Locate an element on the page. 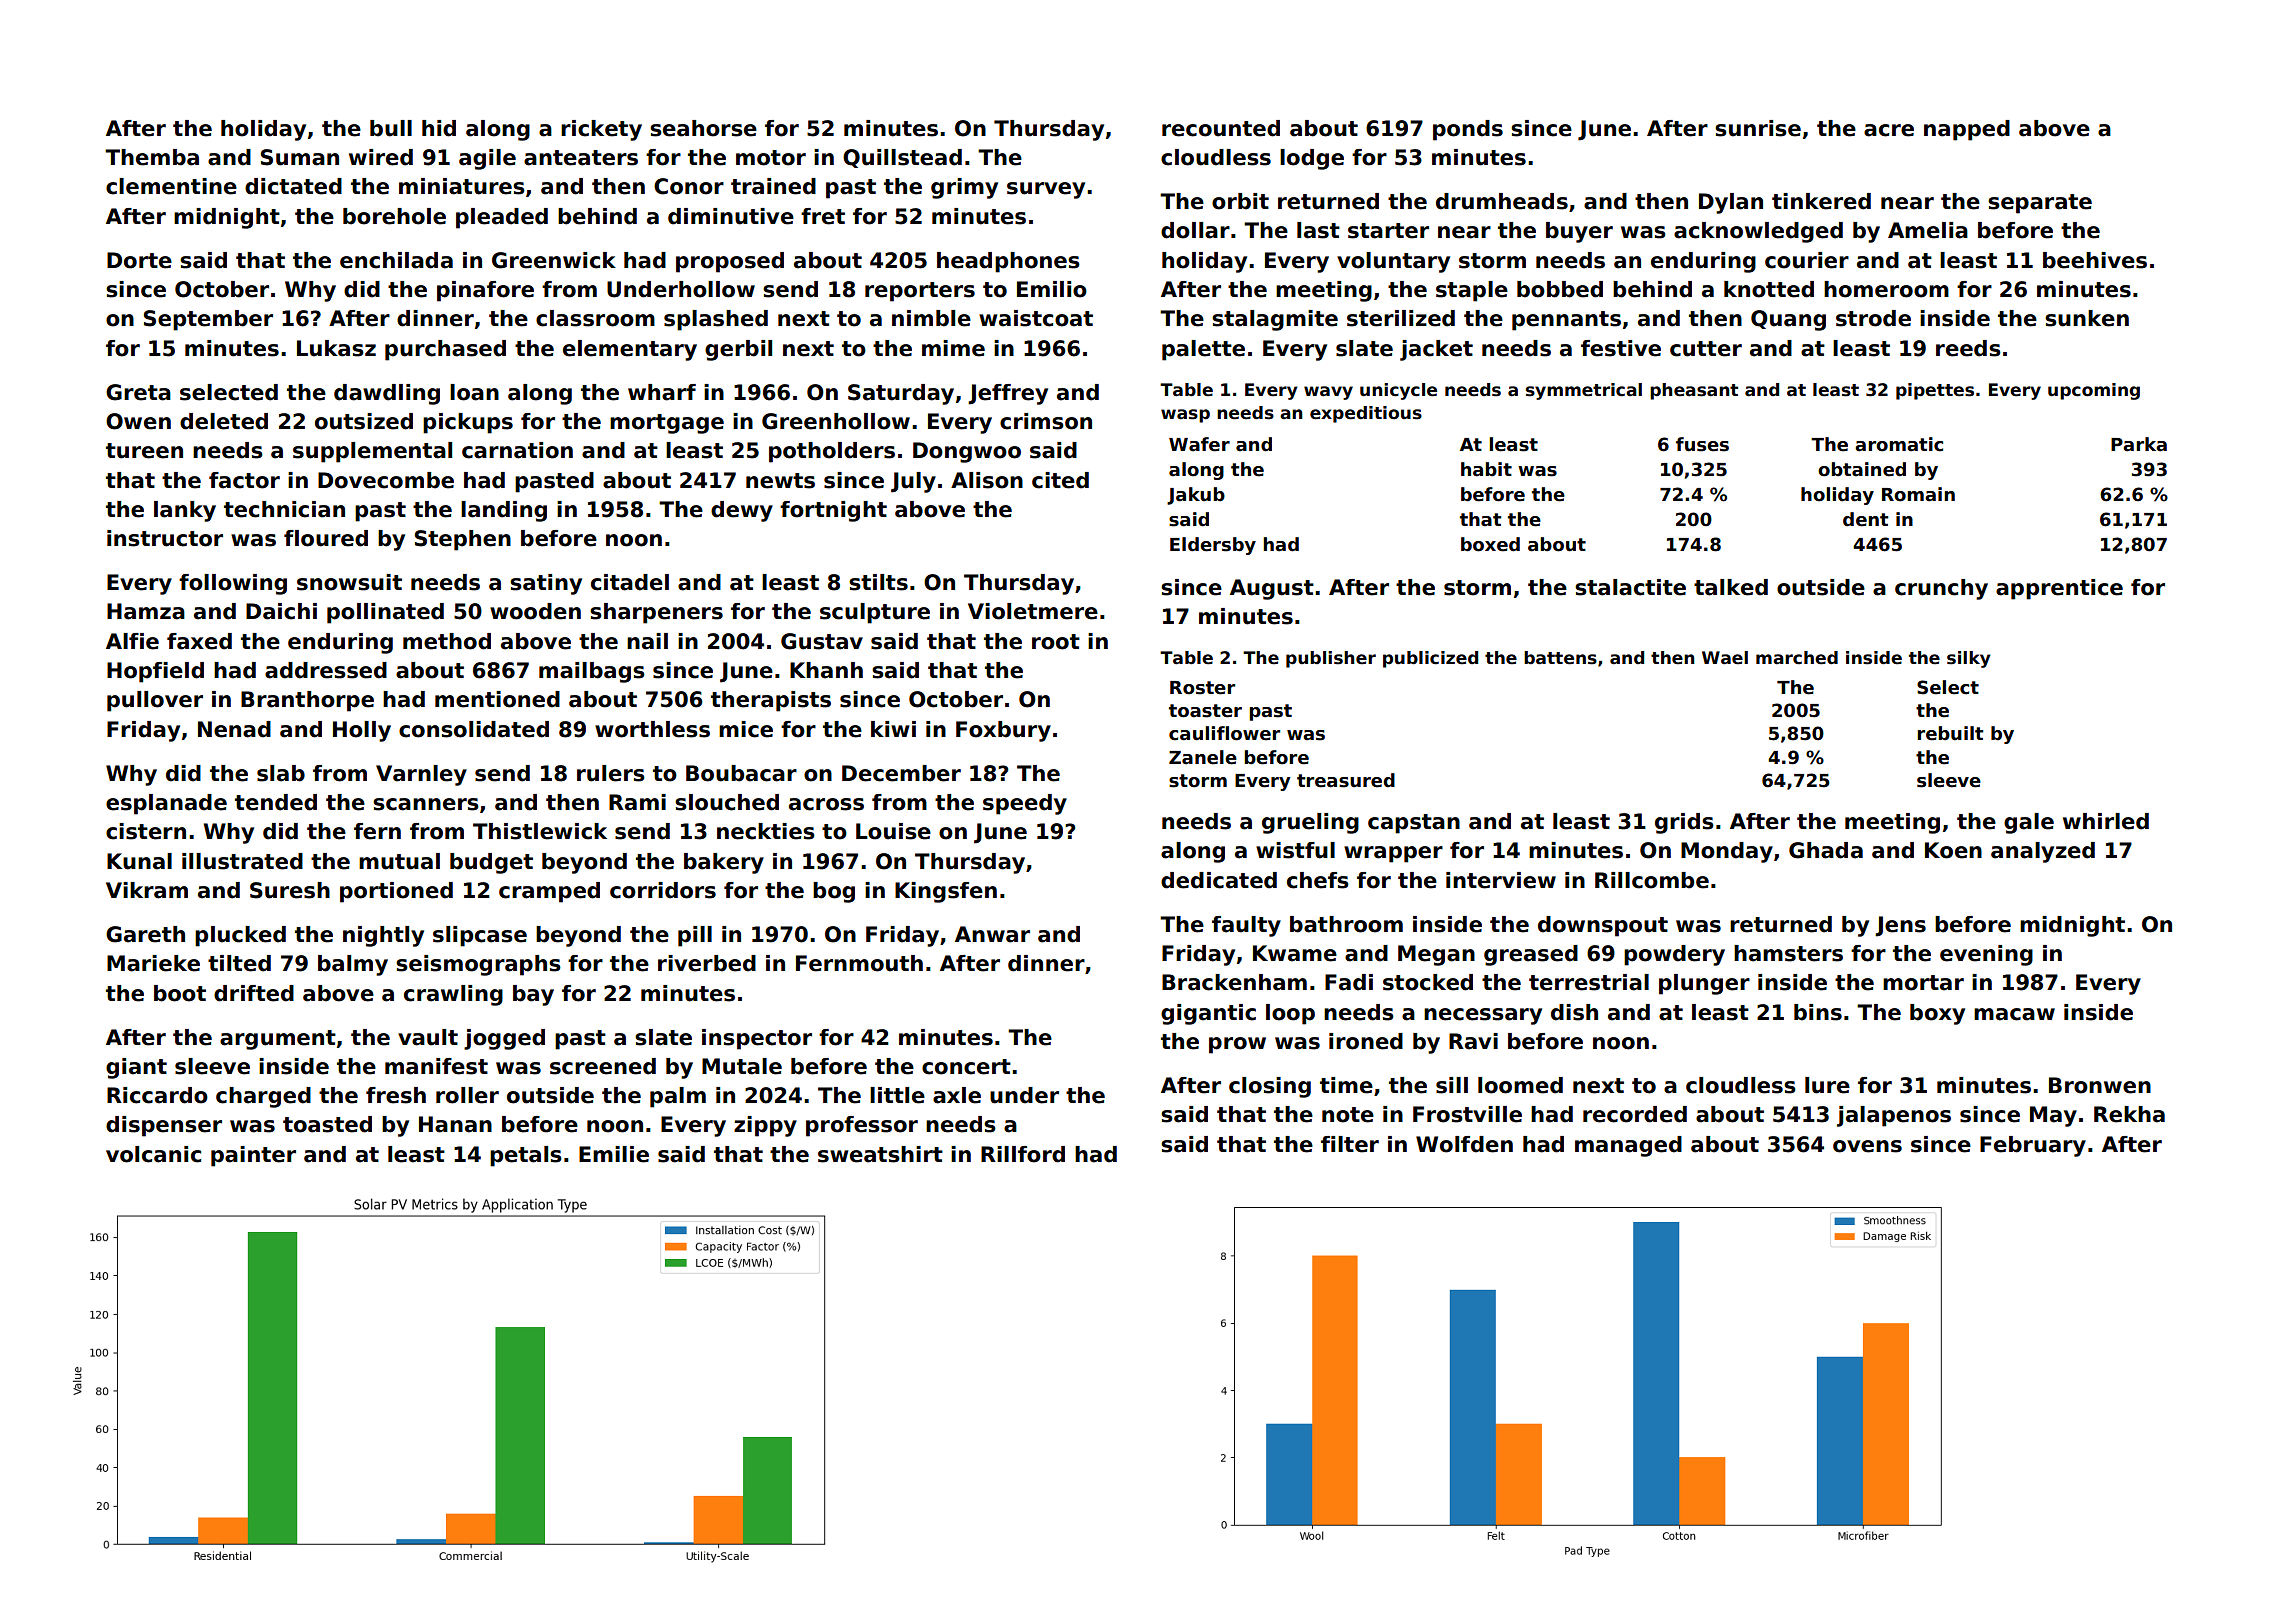 This page has height=1614, width=2282. hamsters is located at coordinates (1788, 953).
